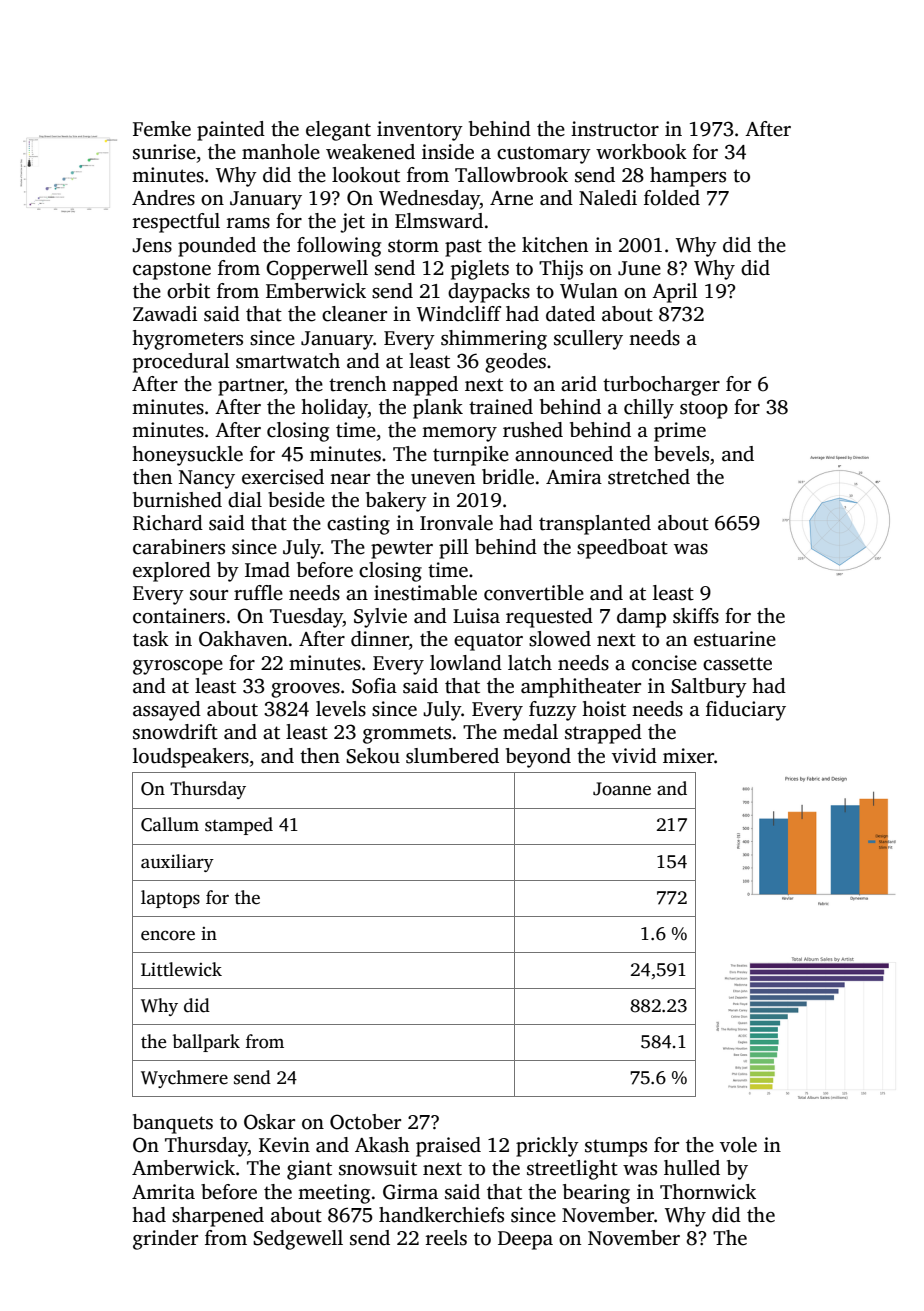 The height and width of the image is (1311, 924). What do you see at coordinates (530, 663) in the image?
I see `latch` at bounding box center [530, 663].
